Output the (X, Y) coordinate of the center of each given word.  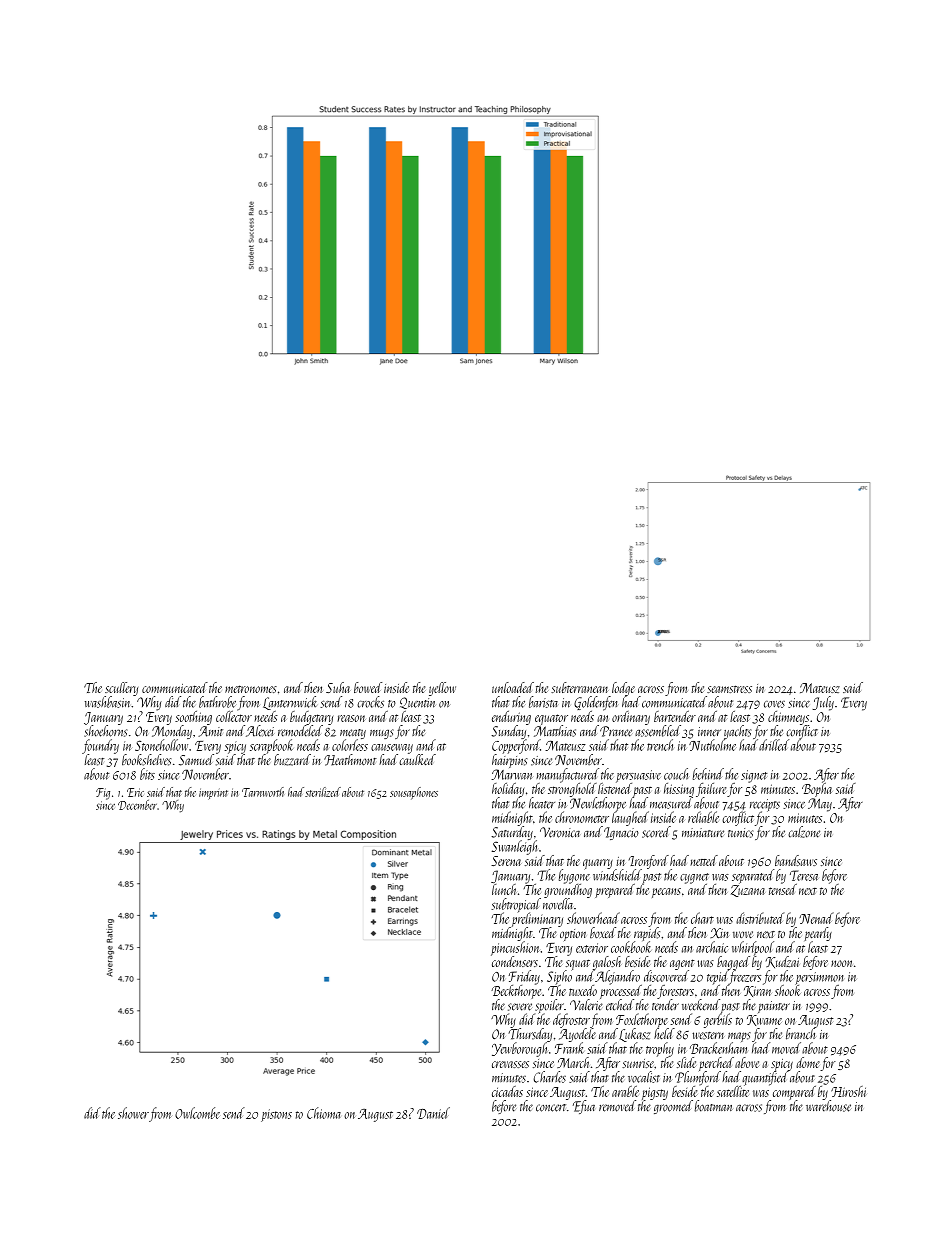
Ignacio (621, 833)
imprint (213, 794)
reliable (703, 817)
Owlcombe (197, 1113)
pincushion (515, 948)
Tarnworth (263, 792)
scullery (121, 689)
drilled (774, 745)
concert (551, 1108)
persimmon (819, 978)
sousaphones (414, 793)
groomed (673, 1107)
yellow (442, 689)
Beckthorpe (516, 992)
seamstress (729, 689)
